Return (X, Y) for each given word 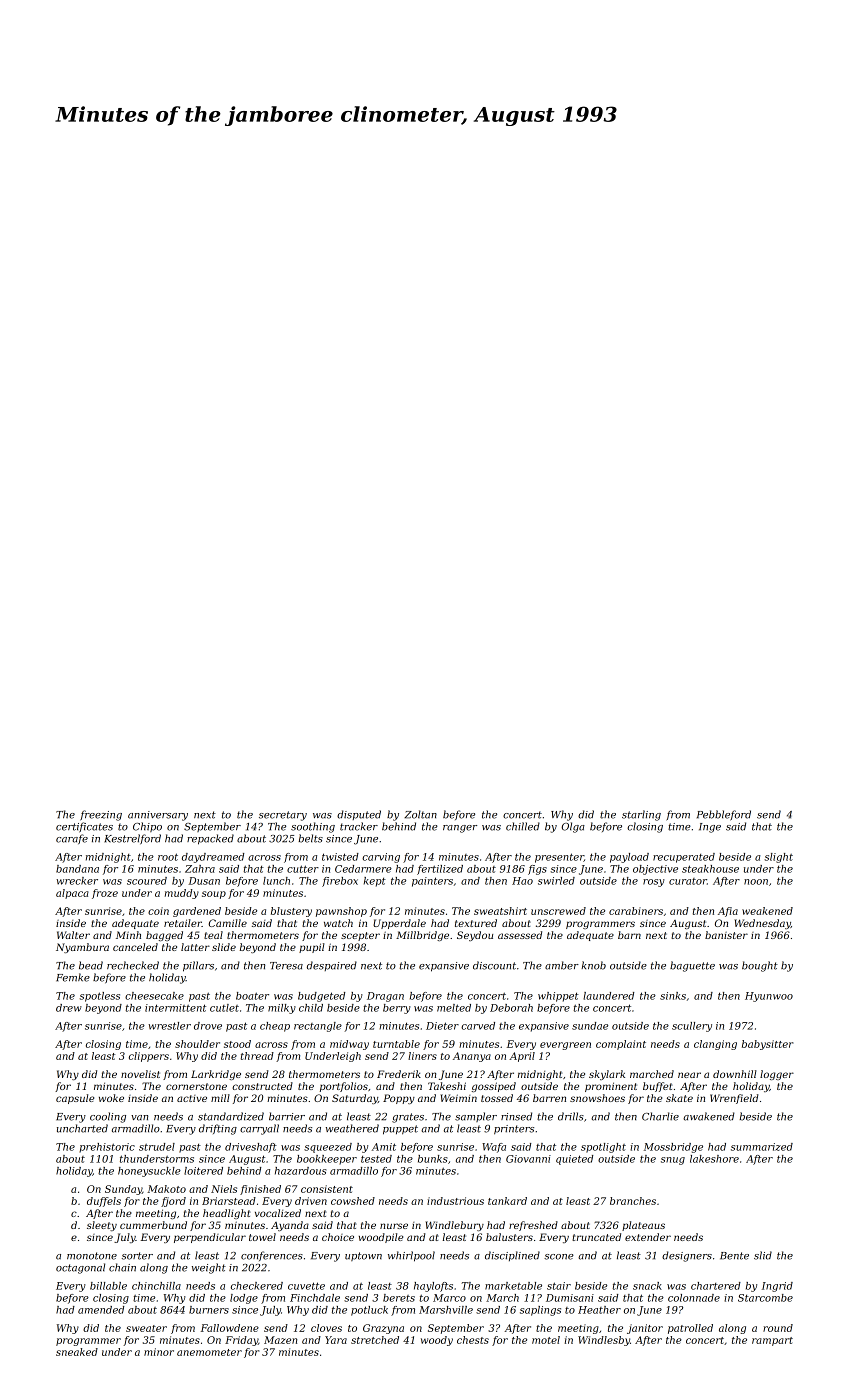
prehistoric (107, 1148)
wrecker (77, 881)
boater (252, 996)
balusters (509, 1237)
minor (159, 1352)
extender (648, 1237)
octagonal (80, 1268)
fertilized (440, 870)
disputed (359, 815)
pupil (312, 948)
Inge (710, 828)
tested (376, 1159)
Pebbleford (724, 815)
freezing (101, 815)
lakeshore (714, 1159)
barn (629, 935)
